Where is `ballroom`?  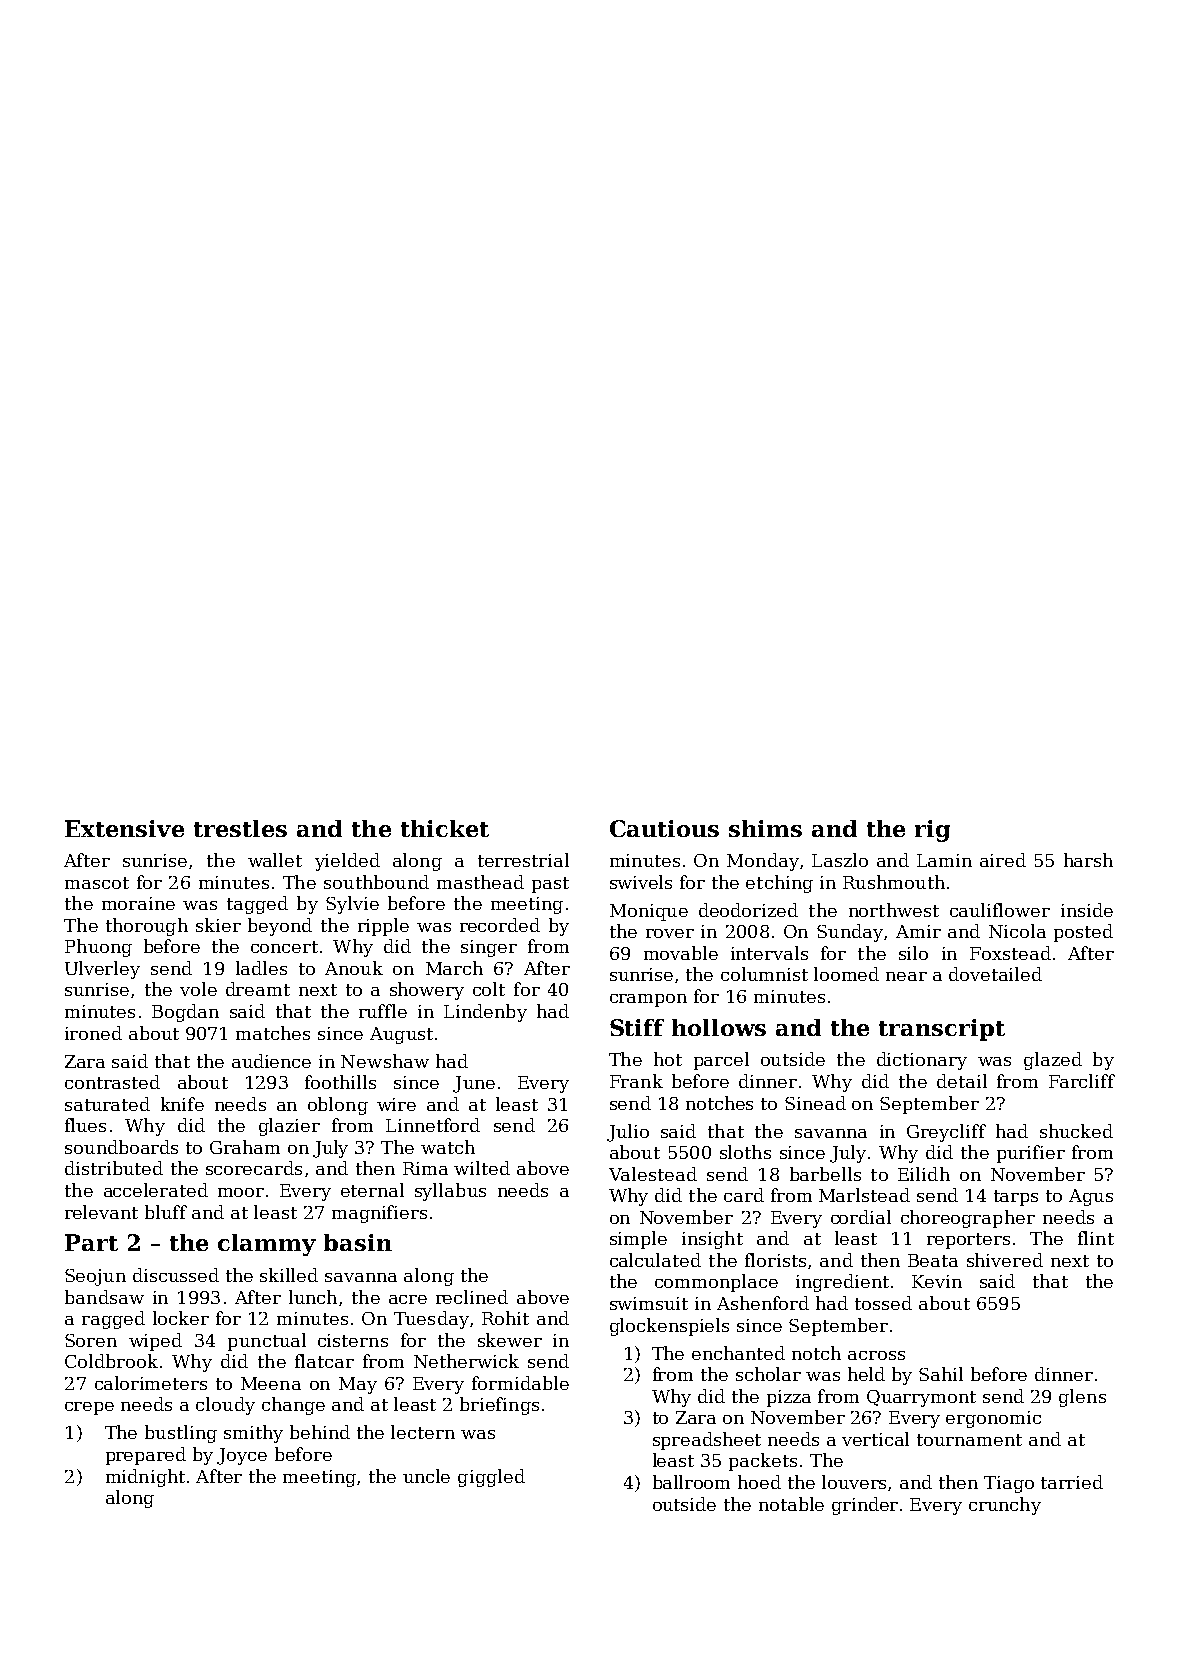
ballroom is located at coordinates (691, 1482).
